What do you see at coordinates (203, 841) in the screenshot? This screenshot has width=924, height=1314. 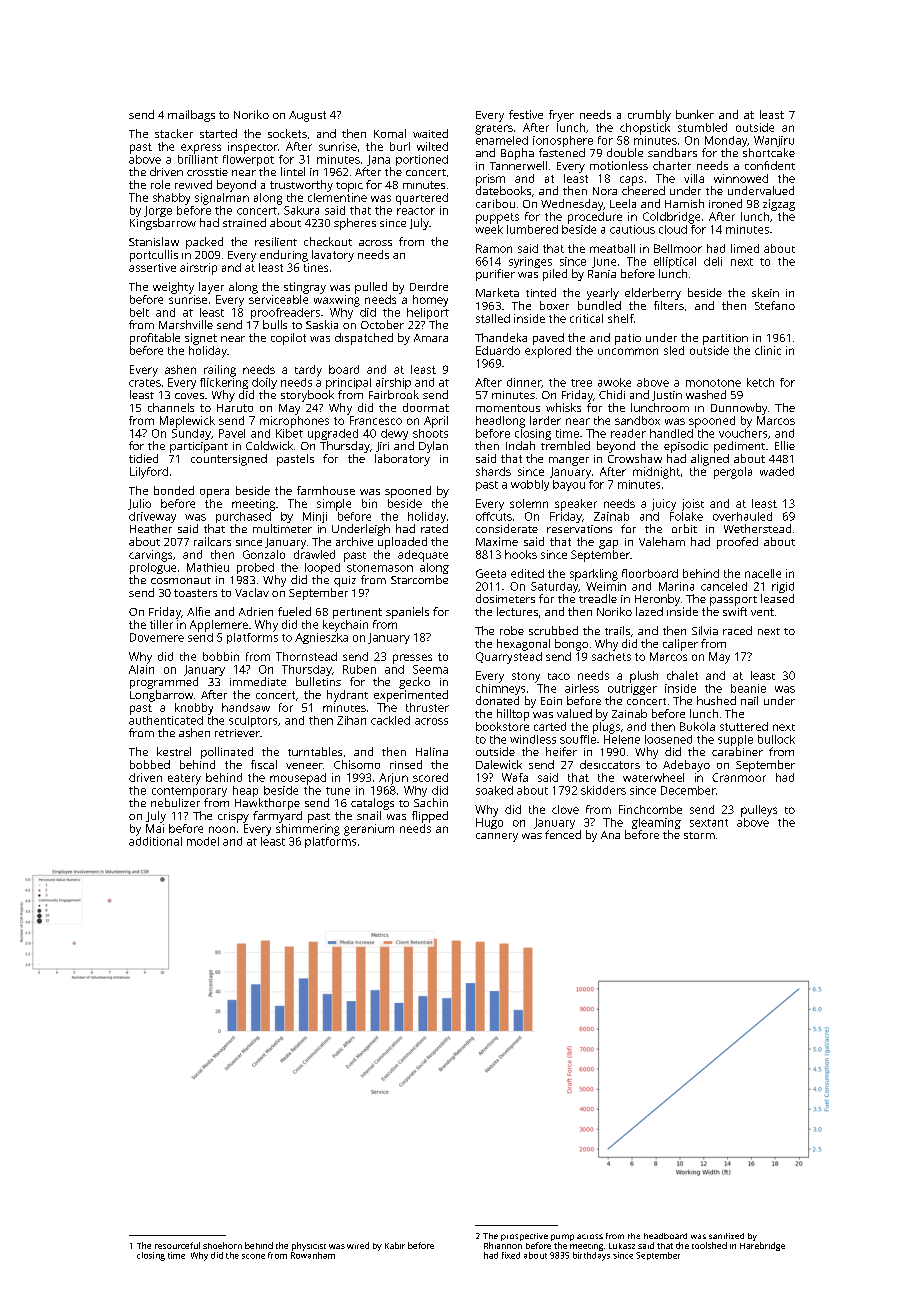 I see `model` at bounding box center [203, 841].
